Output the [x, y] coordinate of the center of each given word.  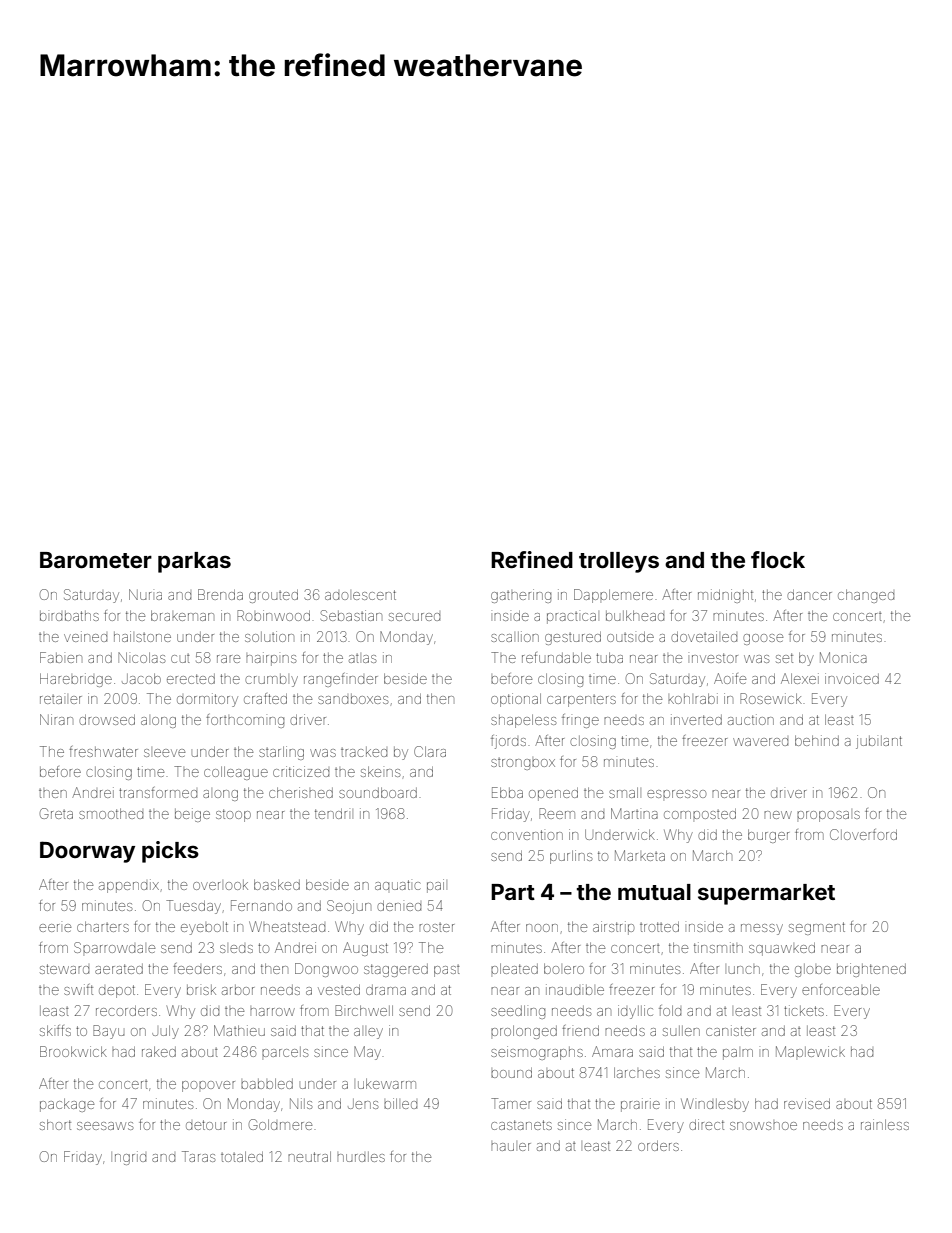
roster [436, 927]
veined [85, 636]
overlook [220, 885]
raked [159, 1051]
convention [527, 835]
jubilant [879, 742]
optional [516, 700]
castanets [521, 1125]
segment [817, 928]
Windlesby [715, 1105]
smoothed [111, 813]
